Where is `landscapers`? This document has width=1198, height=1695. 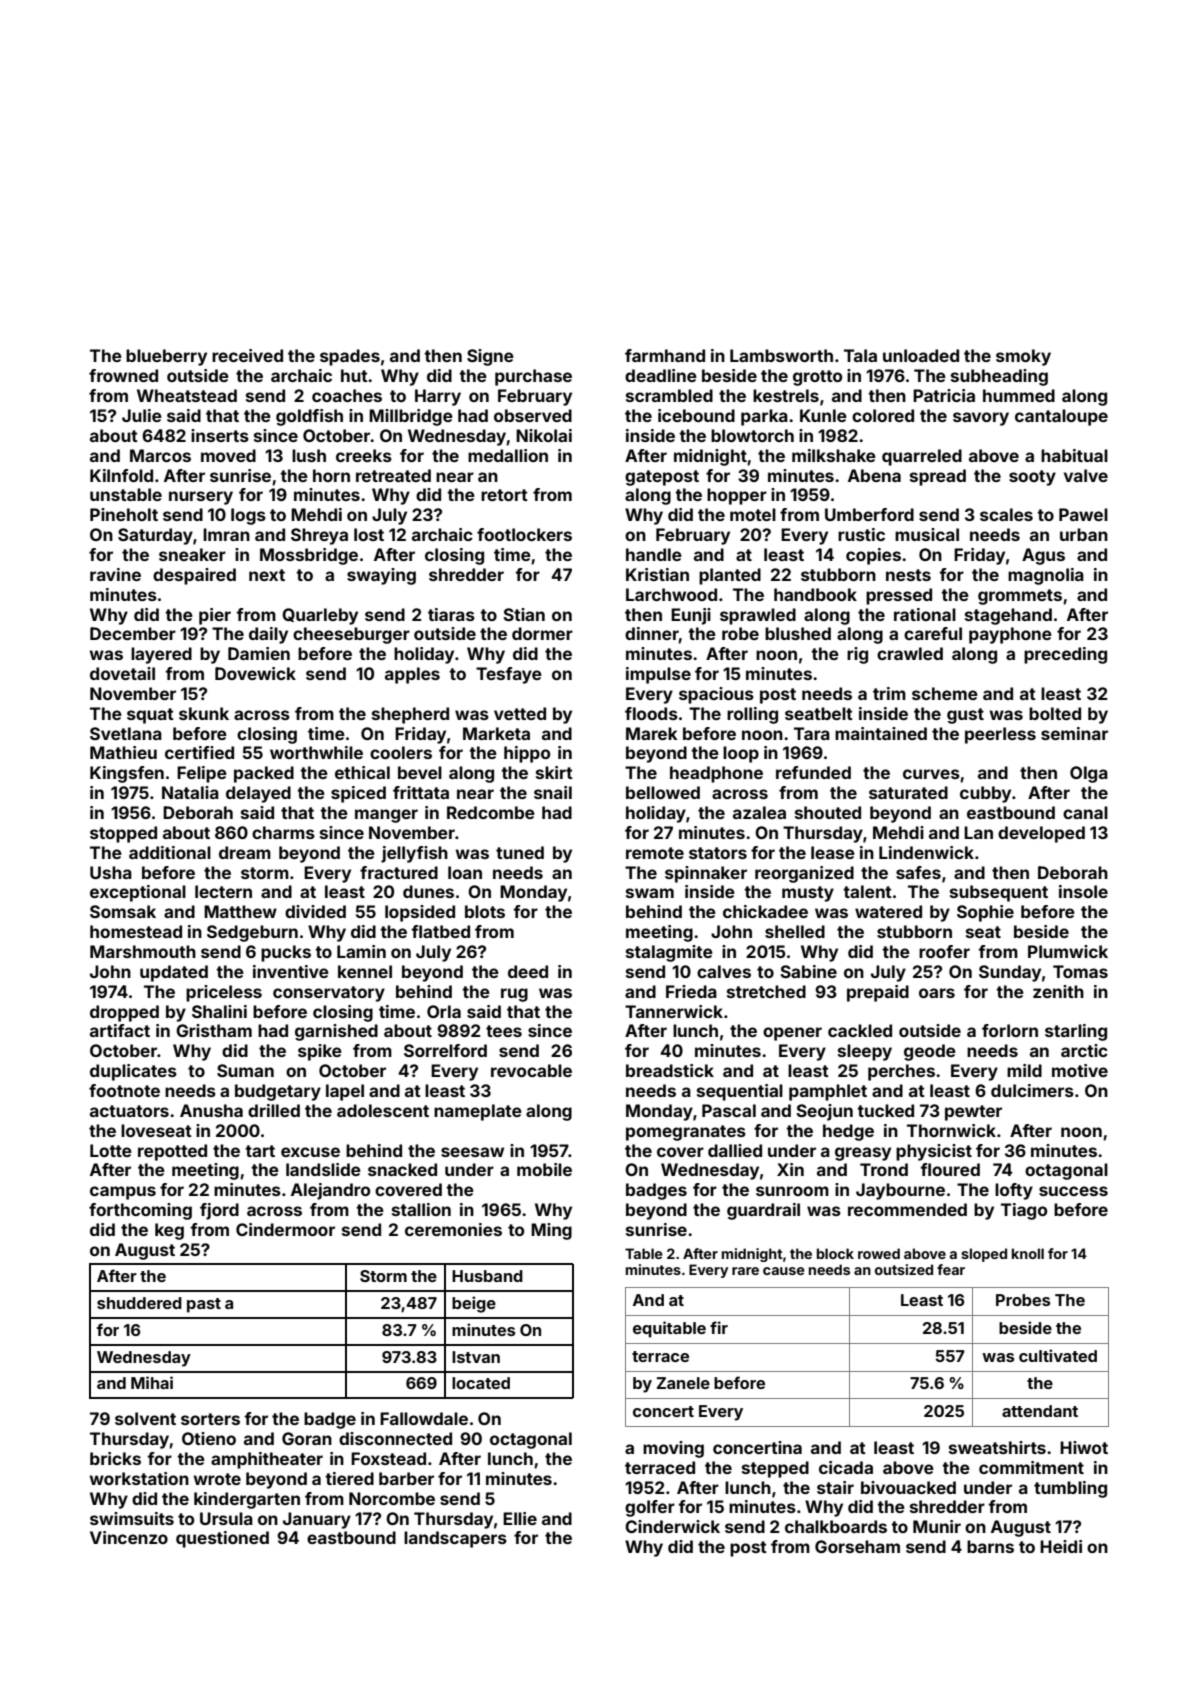
landscapers is located at coordinates (455, 1539).
